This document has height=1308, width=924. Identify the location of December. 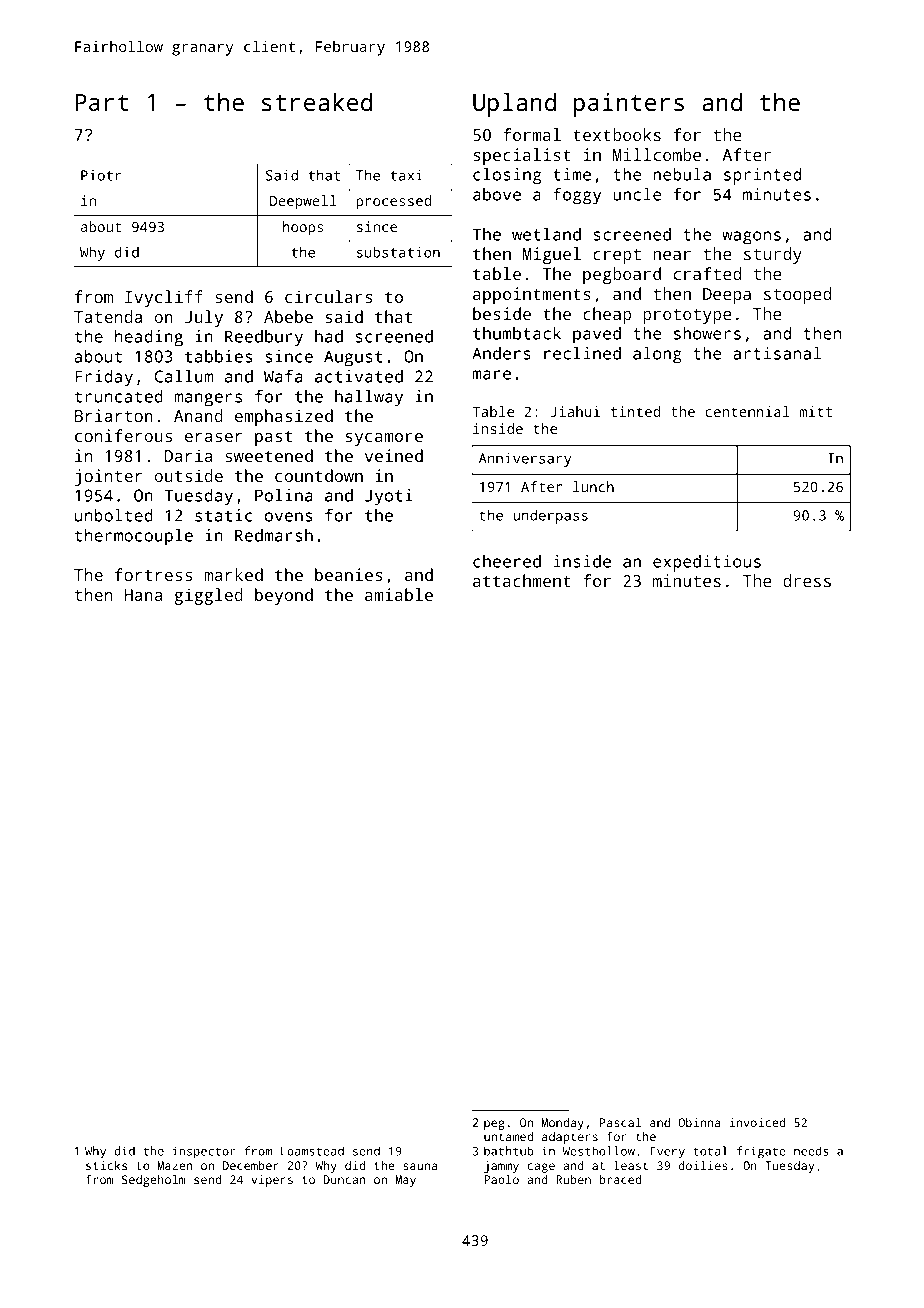
(251, 1165).
